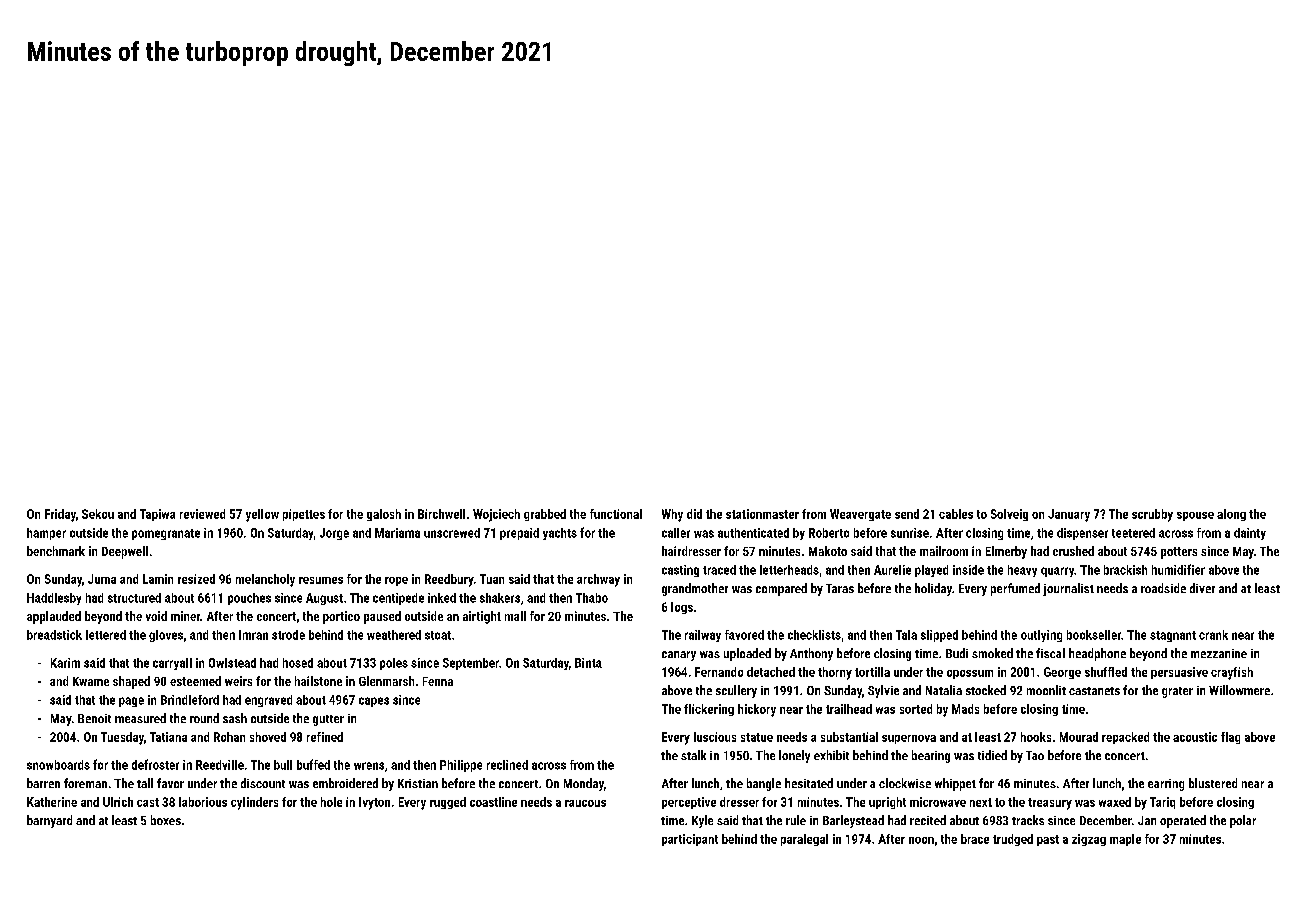 The height and width of the screenshot is (924, 1308). I want to click on stalk, so click(693, 755).
